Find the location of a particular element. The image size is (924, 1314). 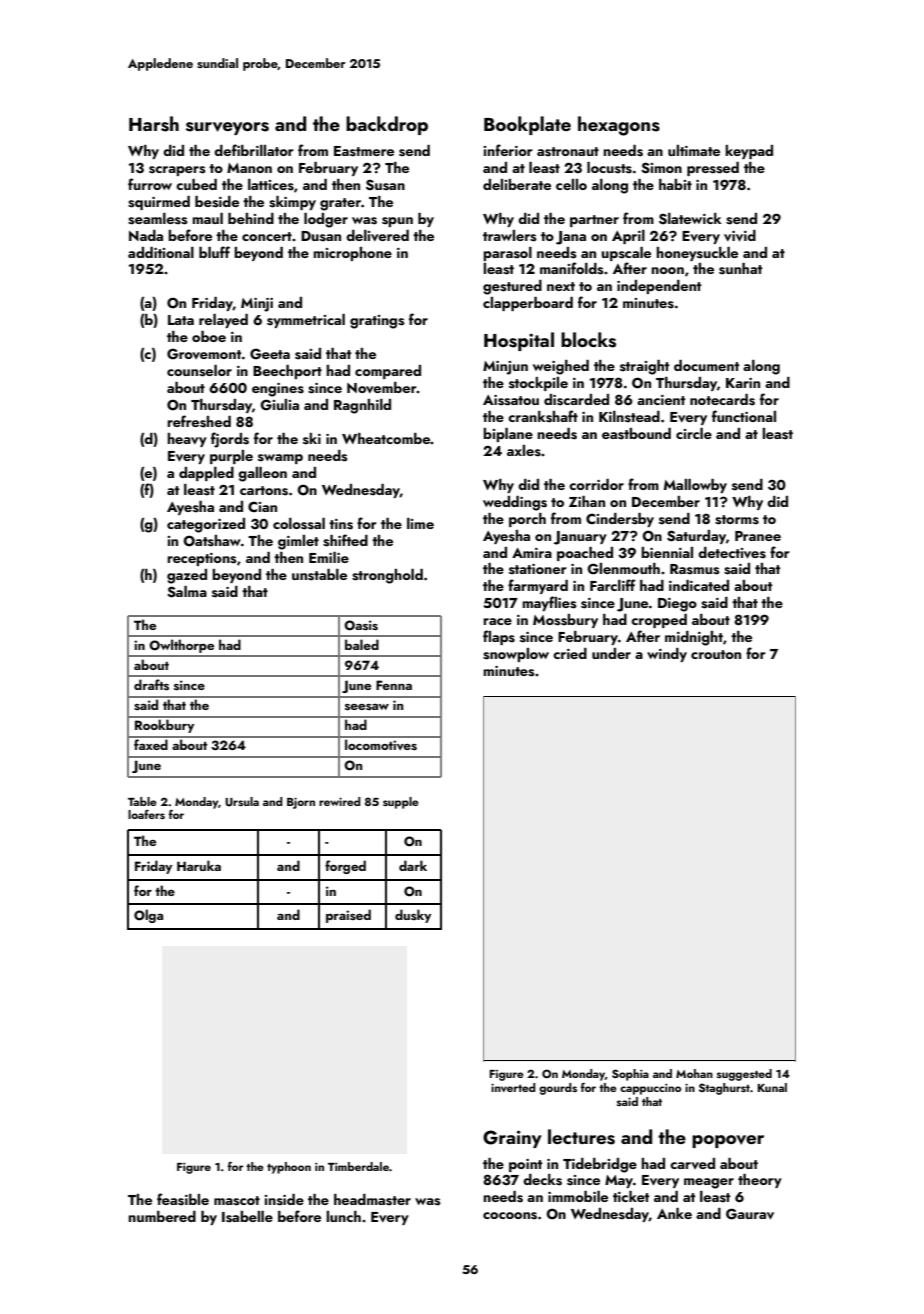

Nada is located at coordinates (146, 235).
